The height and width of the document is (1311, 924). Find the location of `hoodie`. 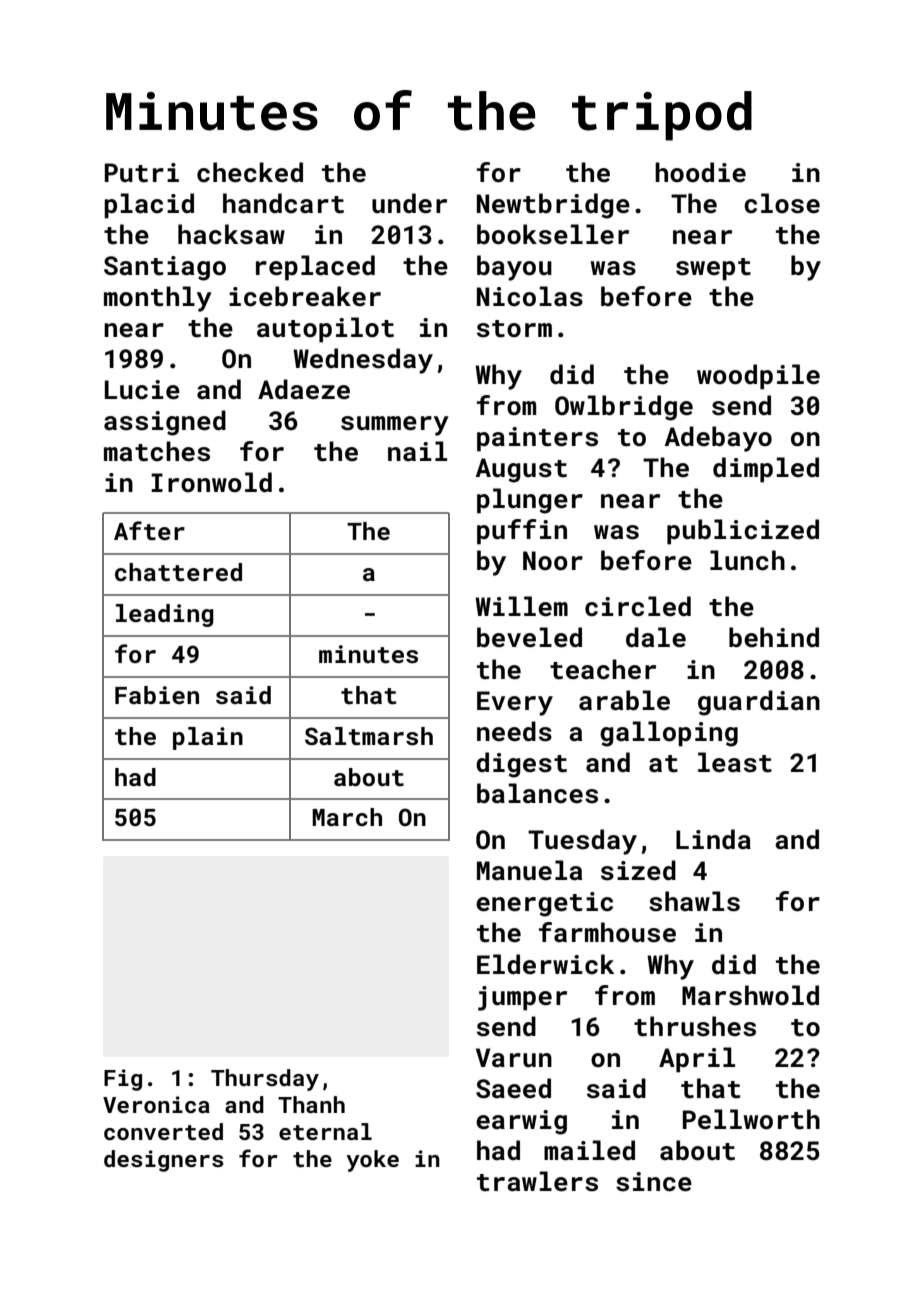

hoodie is located at coordinates (700, 172).
